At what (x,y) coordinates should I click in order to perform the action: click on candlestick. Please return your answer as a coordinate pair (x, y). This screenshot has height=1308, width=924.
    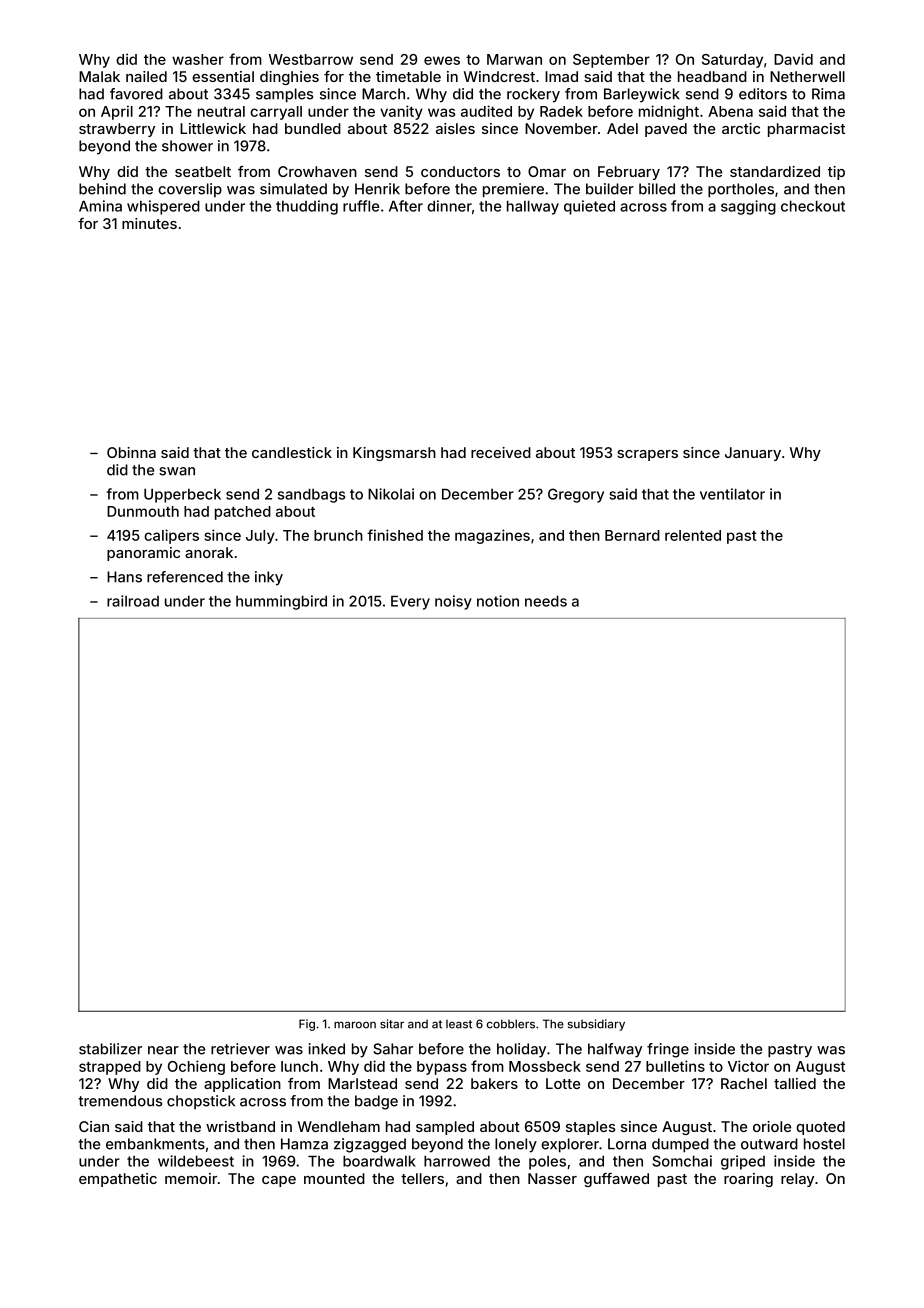
    Looking at the image, I should click on (292, 452).
